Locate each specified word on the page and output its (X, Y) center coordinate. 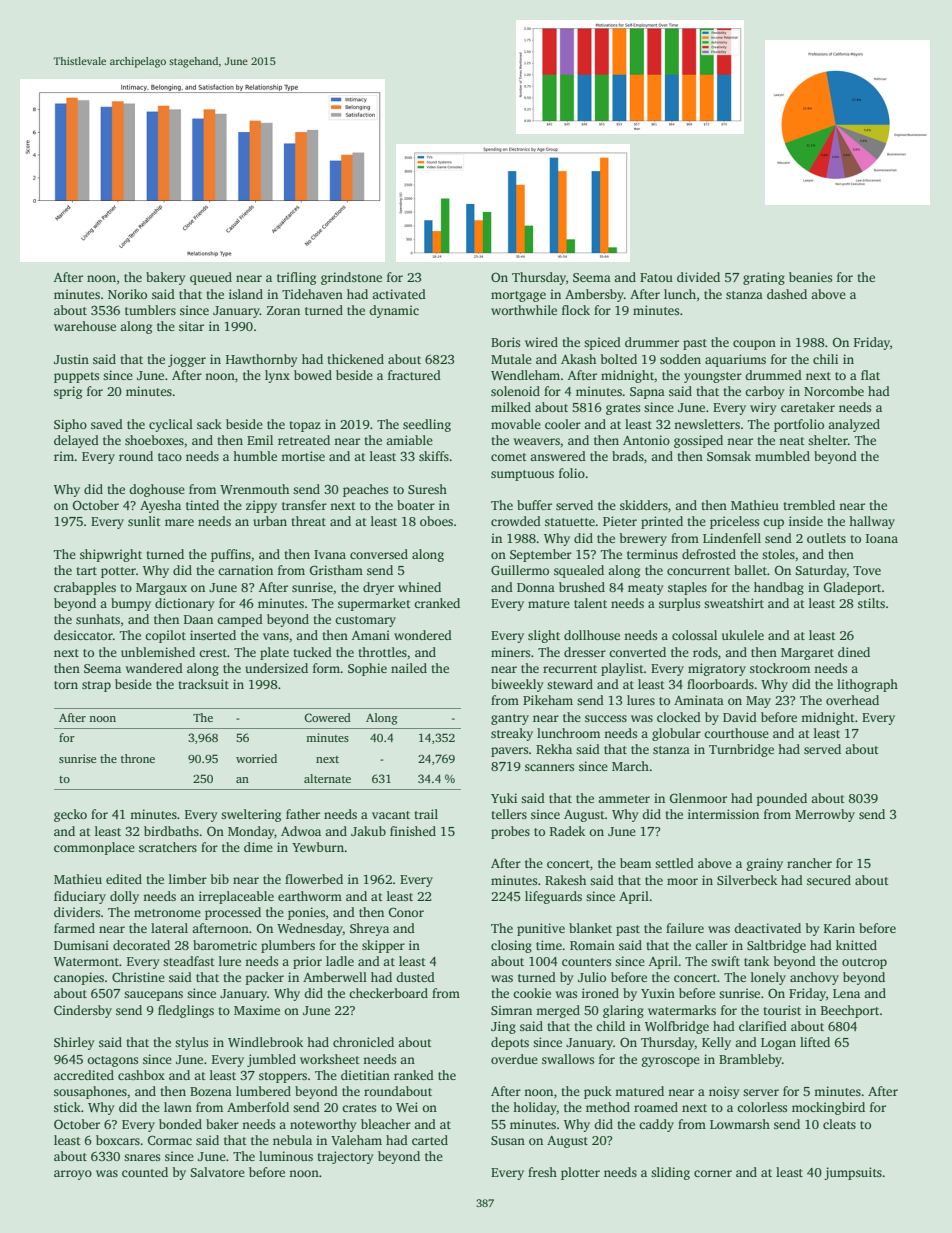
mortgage (518, 296)
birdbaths (171, 831)
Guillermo (520, 570)
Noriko (127, 294)
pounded (782, 799)
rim (64, 456)
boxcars (118, 1140)
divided (698, 277)
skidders (644, 505)
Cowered (327, 717)
